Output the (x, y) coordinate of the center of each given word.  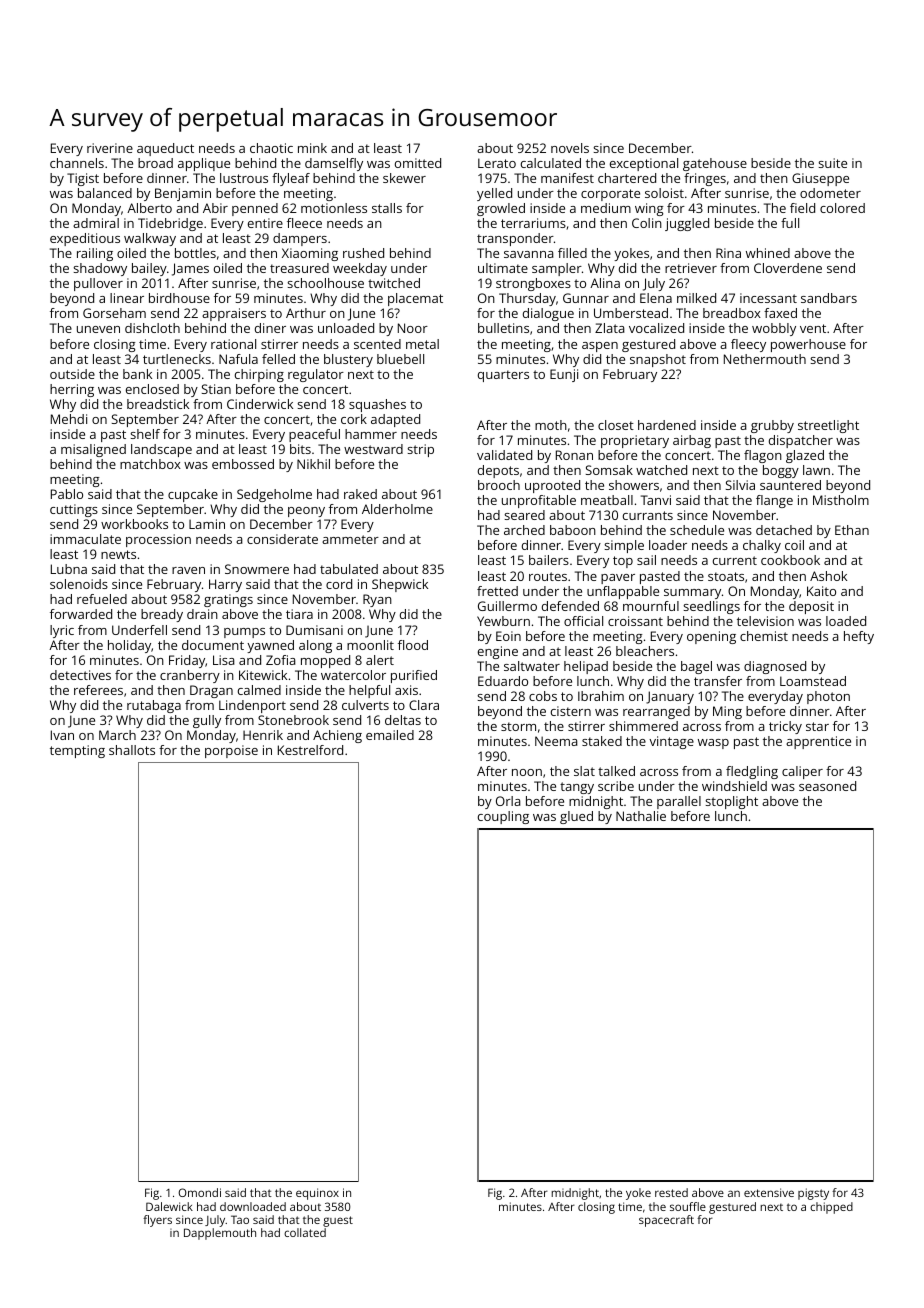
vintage (671, 742)
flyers (157, 1221)
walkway (150, 239)
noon (527, 772)
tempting (77, 751)
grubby (772, 426)
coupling (503, 817)
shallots (132, 750)
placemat (415, 299)
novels (570, 148)
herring (72, 390)
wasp (713, 744)
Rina (728, 253)
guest (338, 1221)
